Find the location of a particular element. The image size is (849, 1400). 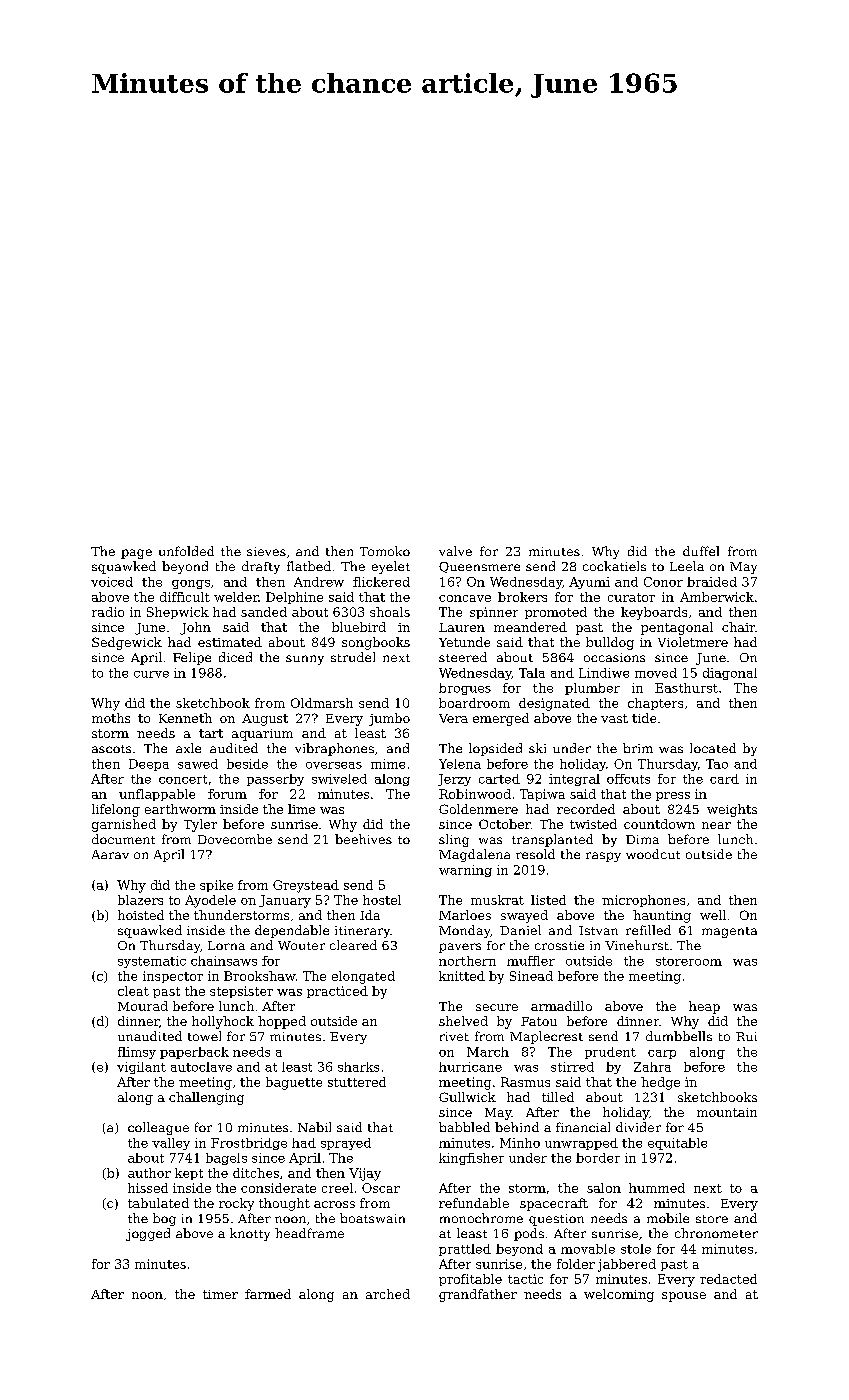

monochrome is located at coordinates (481, 1218).
